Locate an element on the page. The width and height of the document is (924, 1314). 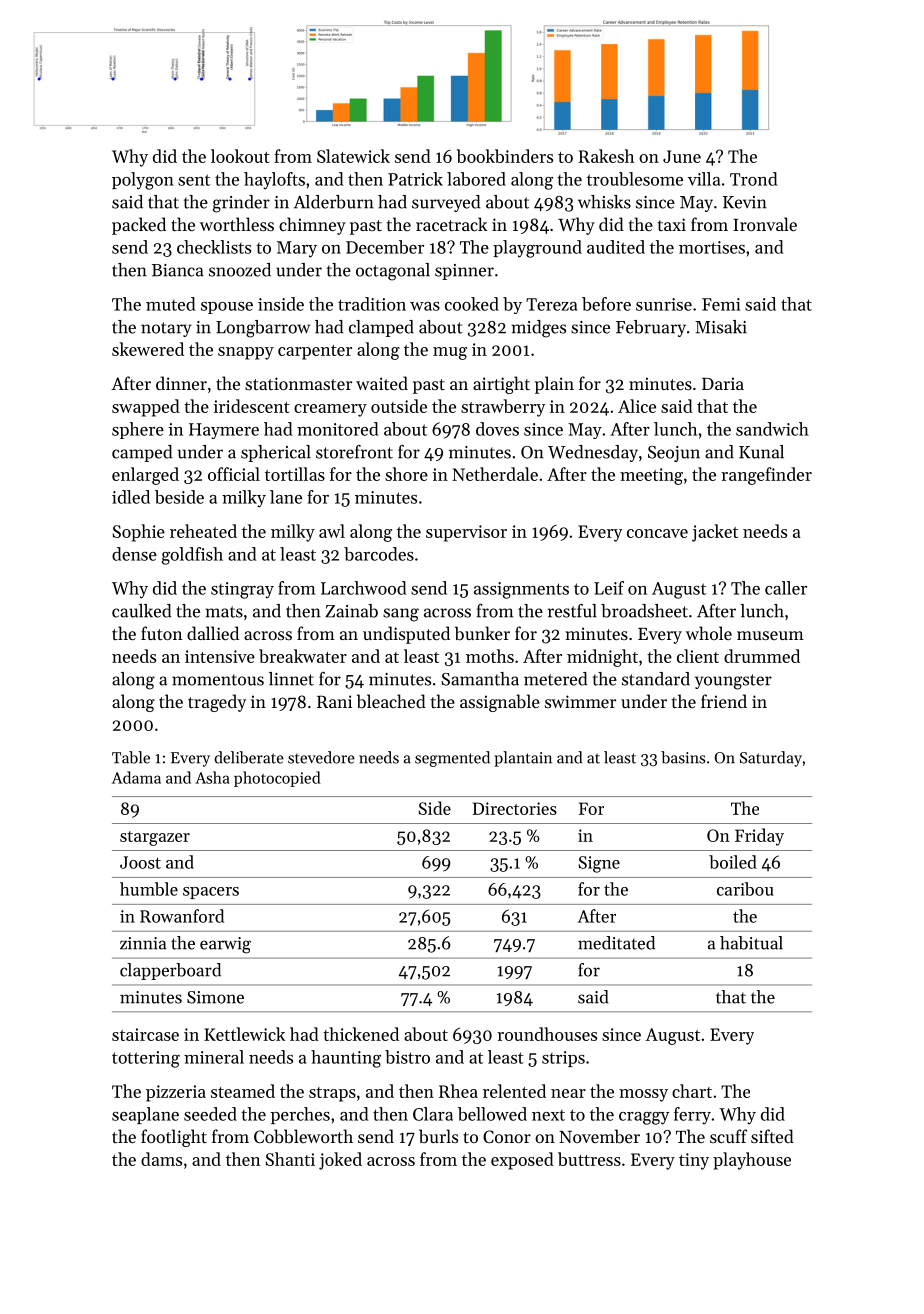
caribou is located at coordinates (745, 889).
